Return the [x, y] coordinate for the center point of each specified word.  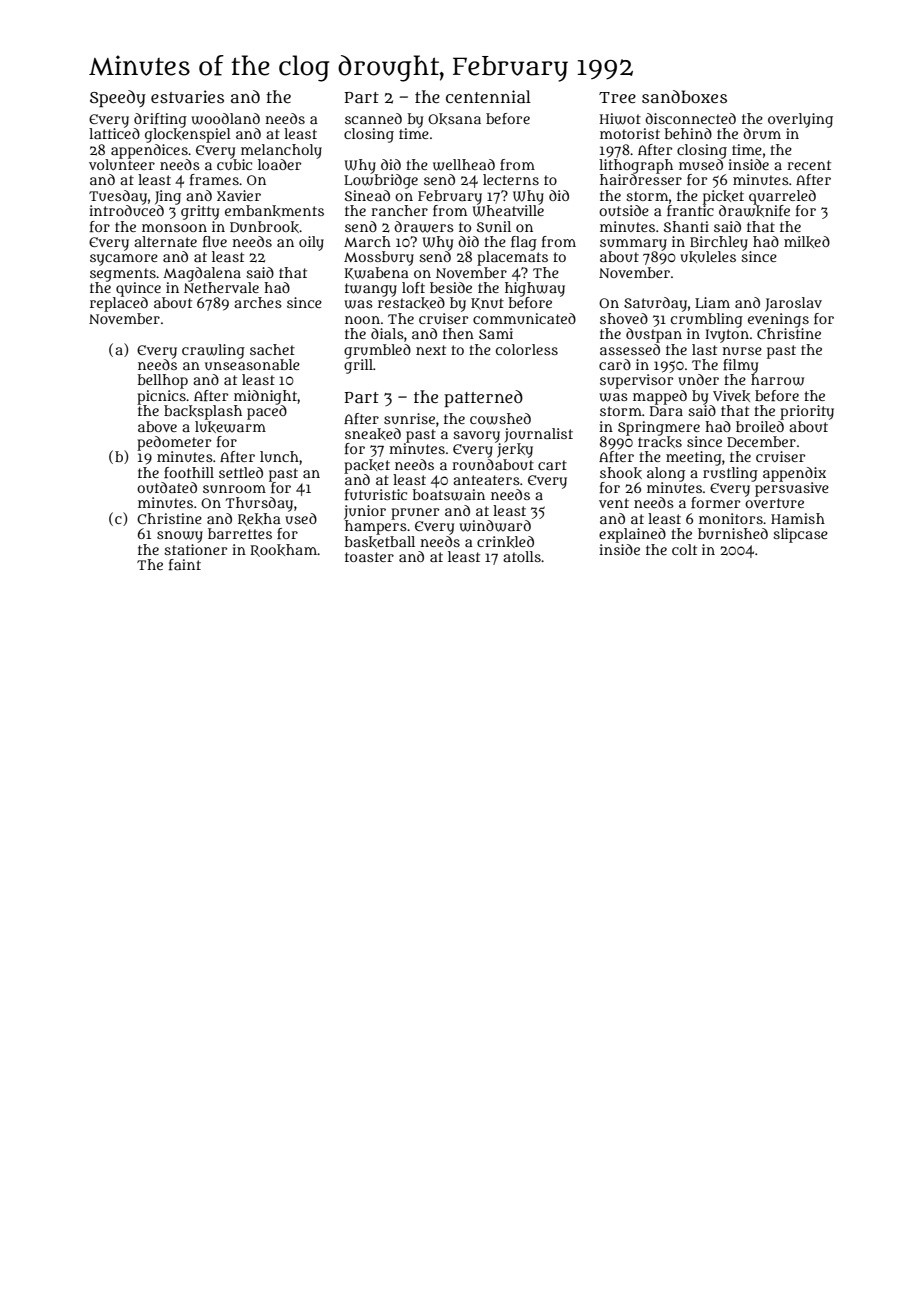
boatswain [449, 495]
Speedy [118, 98]
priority [807, 412]
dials [387, 333]
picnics [161, 397]
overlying [800, 120]
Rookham [283, 550]
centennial [488, 96]
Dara [666, 411]
